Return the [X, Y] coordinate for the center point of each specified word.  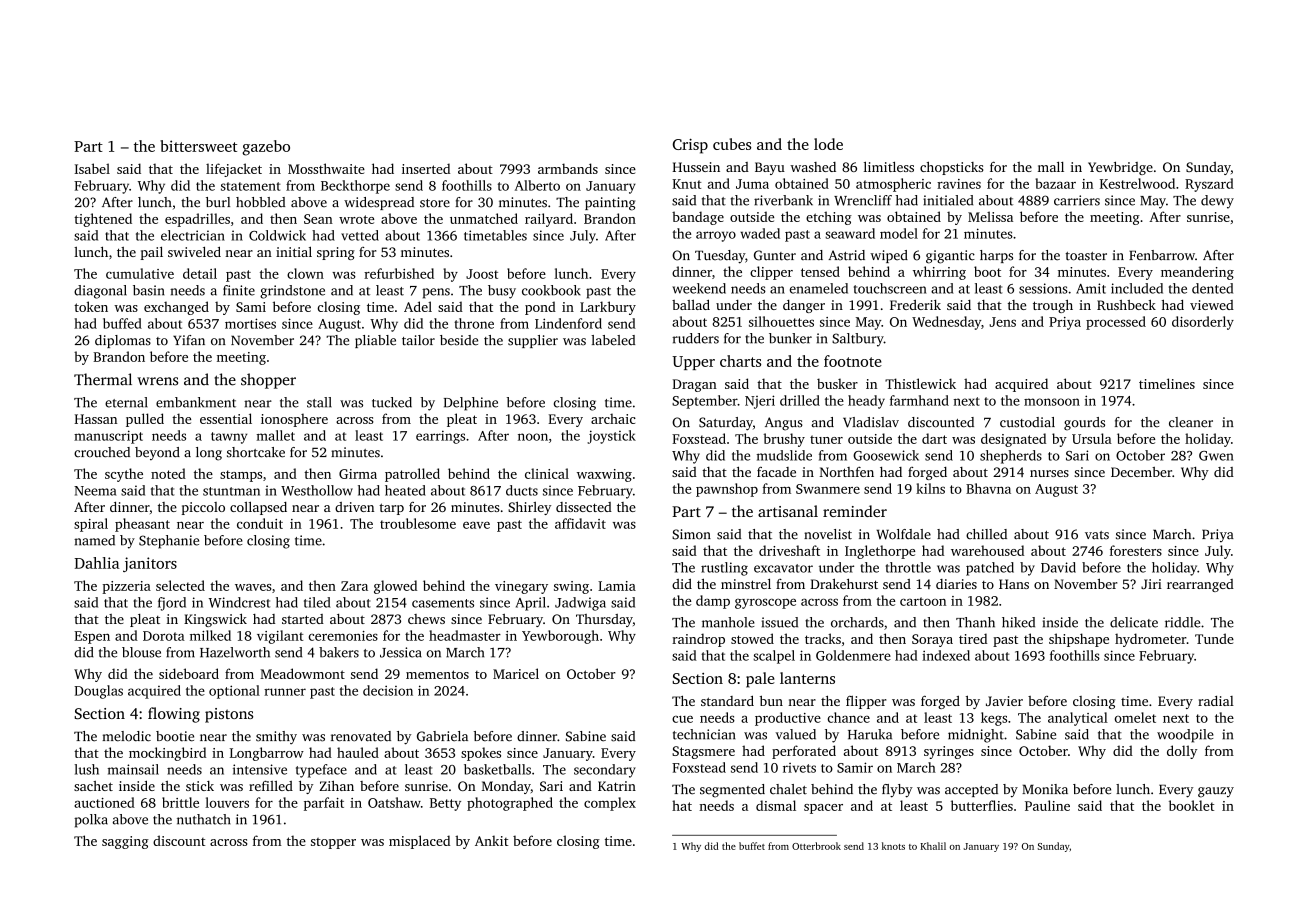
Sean [318, 219]
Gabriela [442, 736]
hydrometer [1150, 640]
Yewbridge [1120, 168]
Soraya [932, 640]
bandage [698, 218]
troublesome [418, 523]
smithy [276, 737]
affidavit [580, 523]
